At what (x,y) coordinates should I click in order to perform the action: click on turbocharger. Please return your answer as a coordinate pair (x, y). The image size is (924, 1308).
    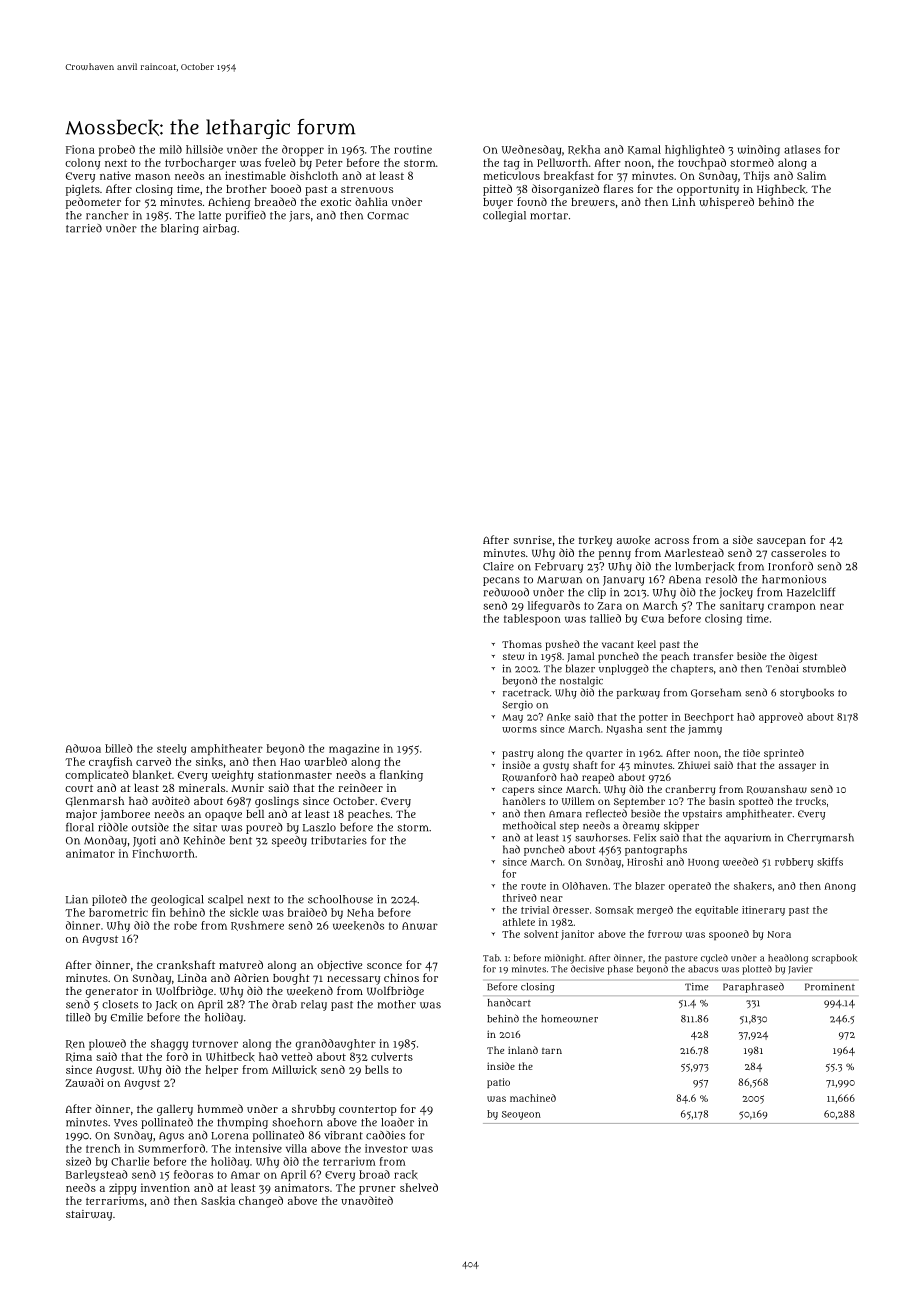
    Looking at the image, I should click on (200, 164).
